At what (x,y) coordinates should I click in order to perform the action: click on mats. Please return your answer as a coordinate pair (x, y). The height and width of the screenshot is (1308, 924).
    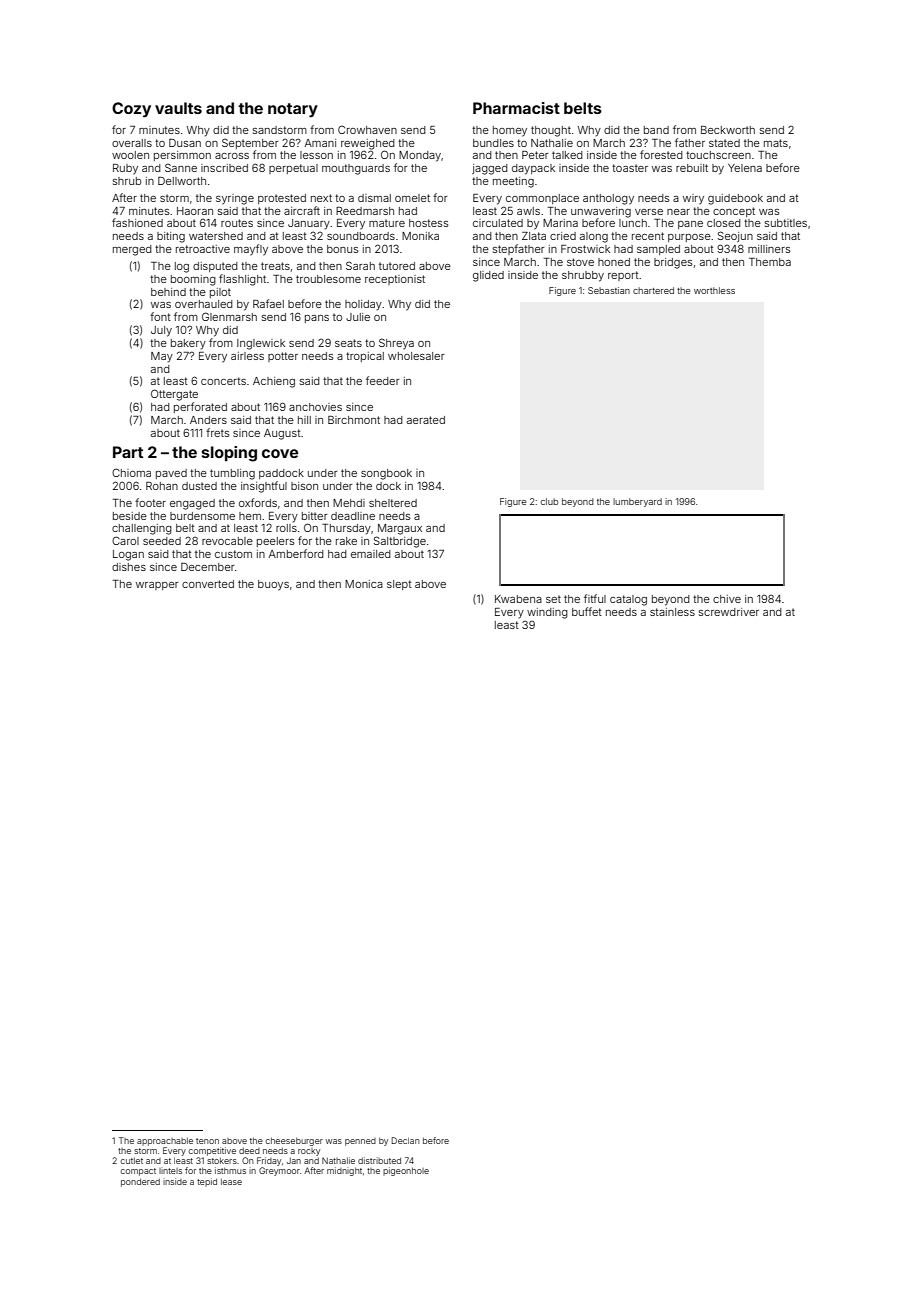
    Looking at the image, I should click on (776, 143).
